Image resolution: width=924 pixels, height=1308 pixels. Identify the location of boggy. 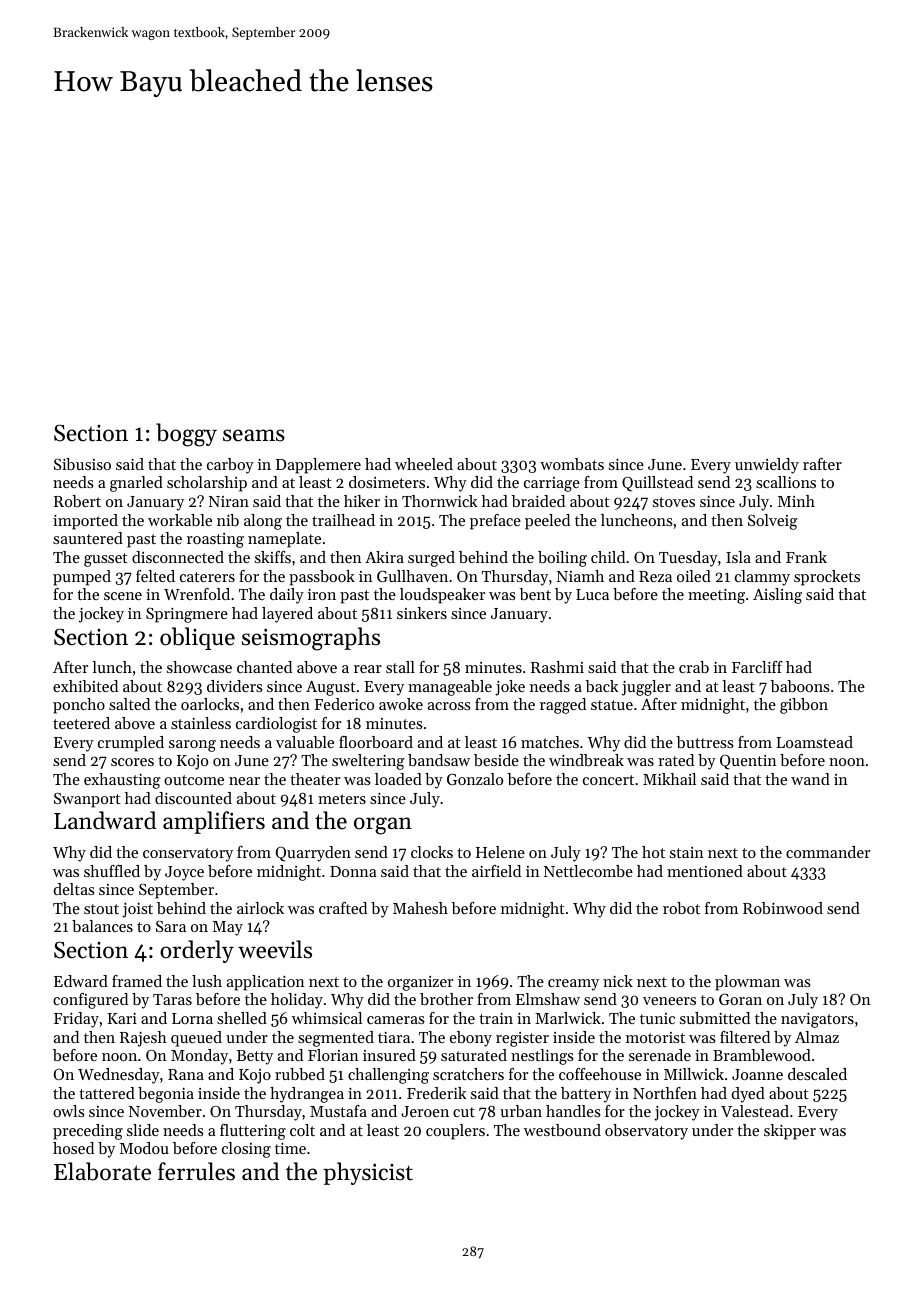
(186, 435).
